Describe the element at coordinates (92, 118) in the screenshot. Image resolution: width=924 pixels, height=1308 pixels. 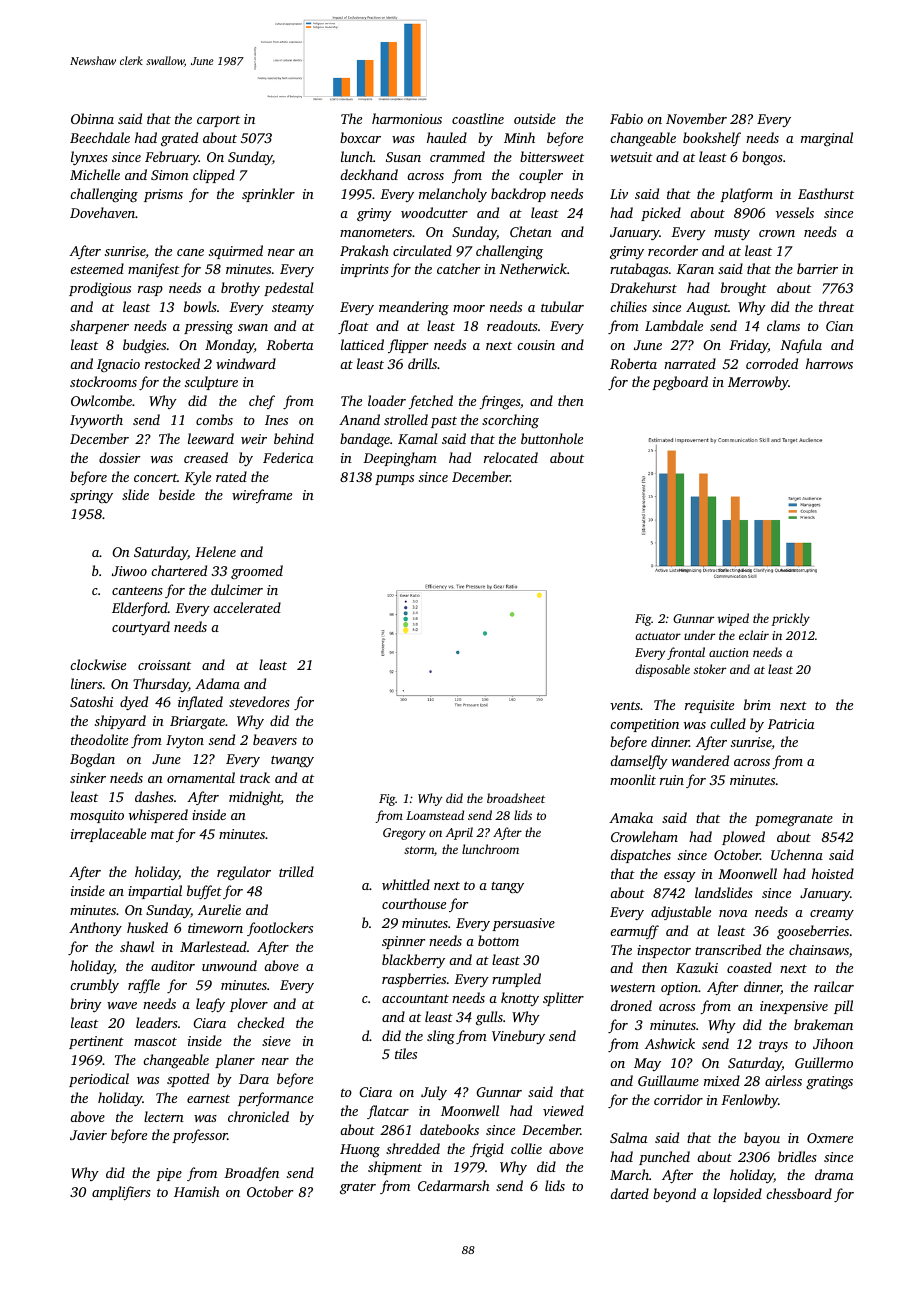
I see `Obinna` at that location.
